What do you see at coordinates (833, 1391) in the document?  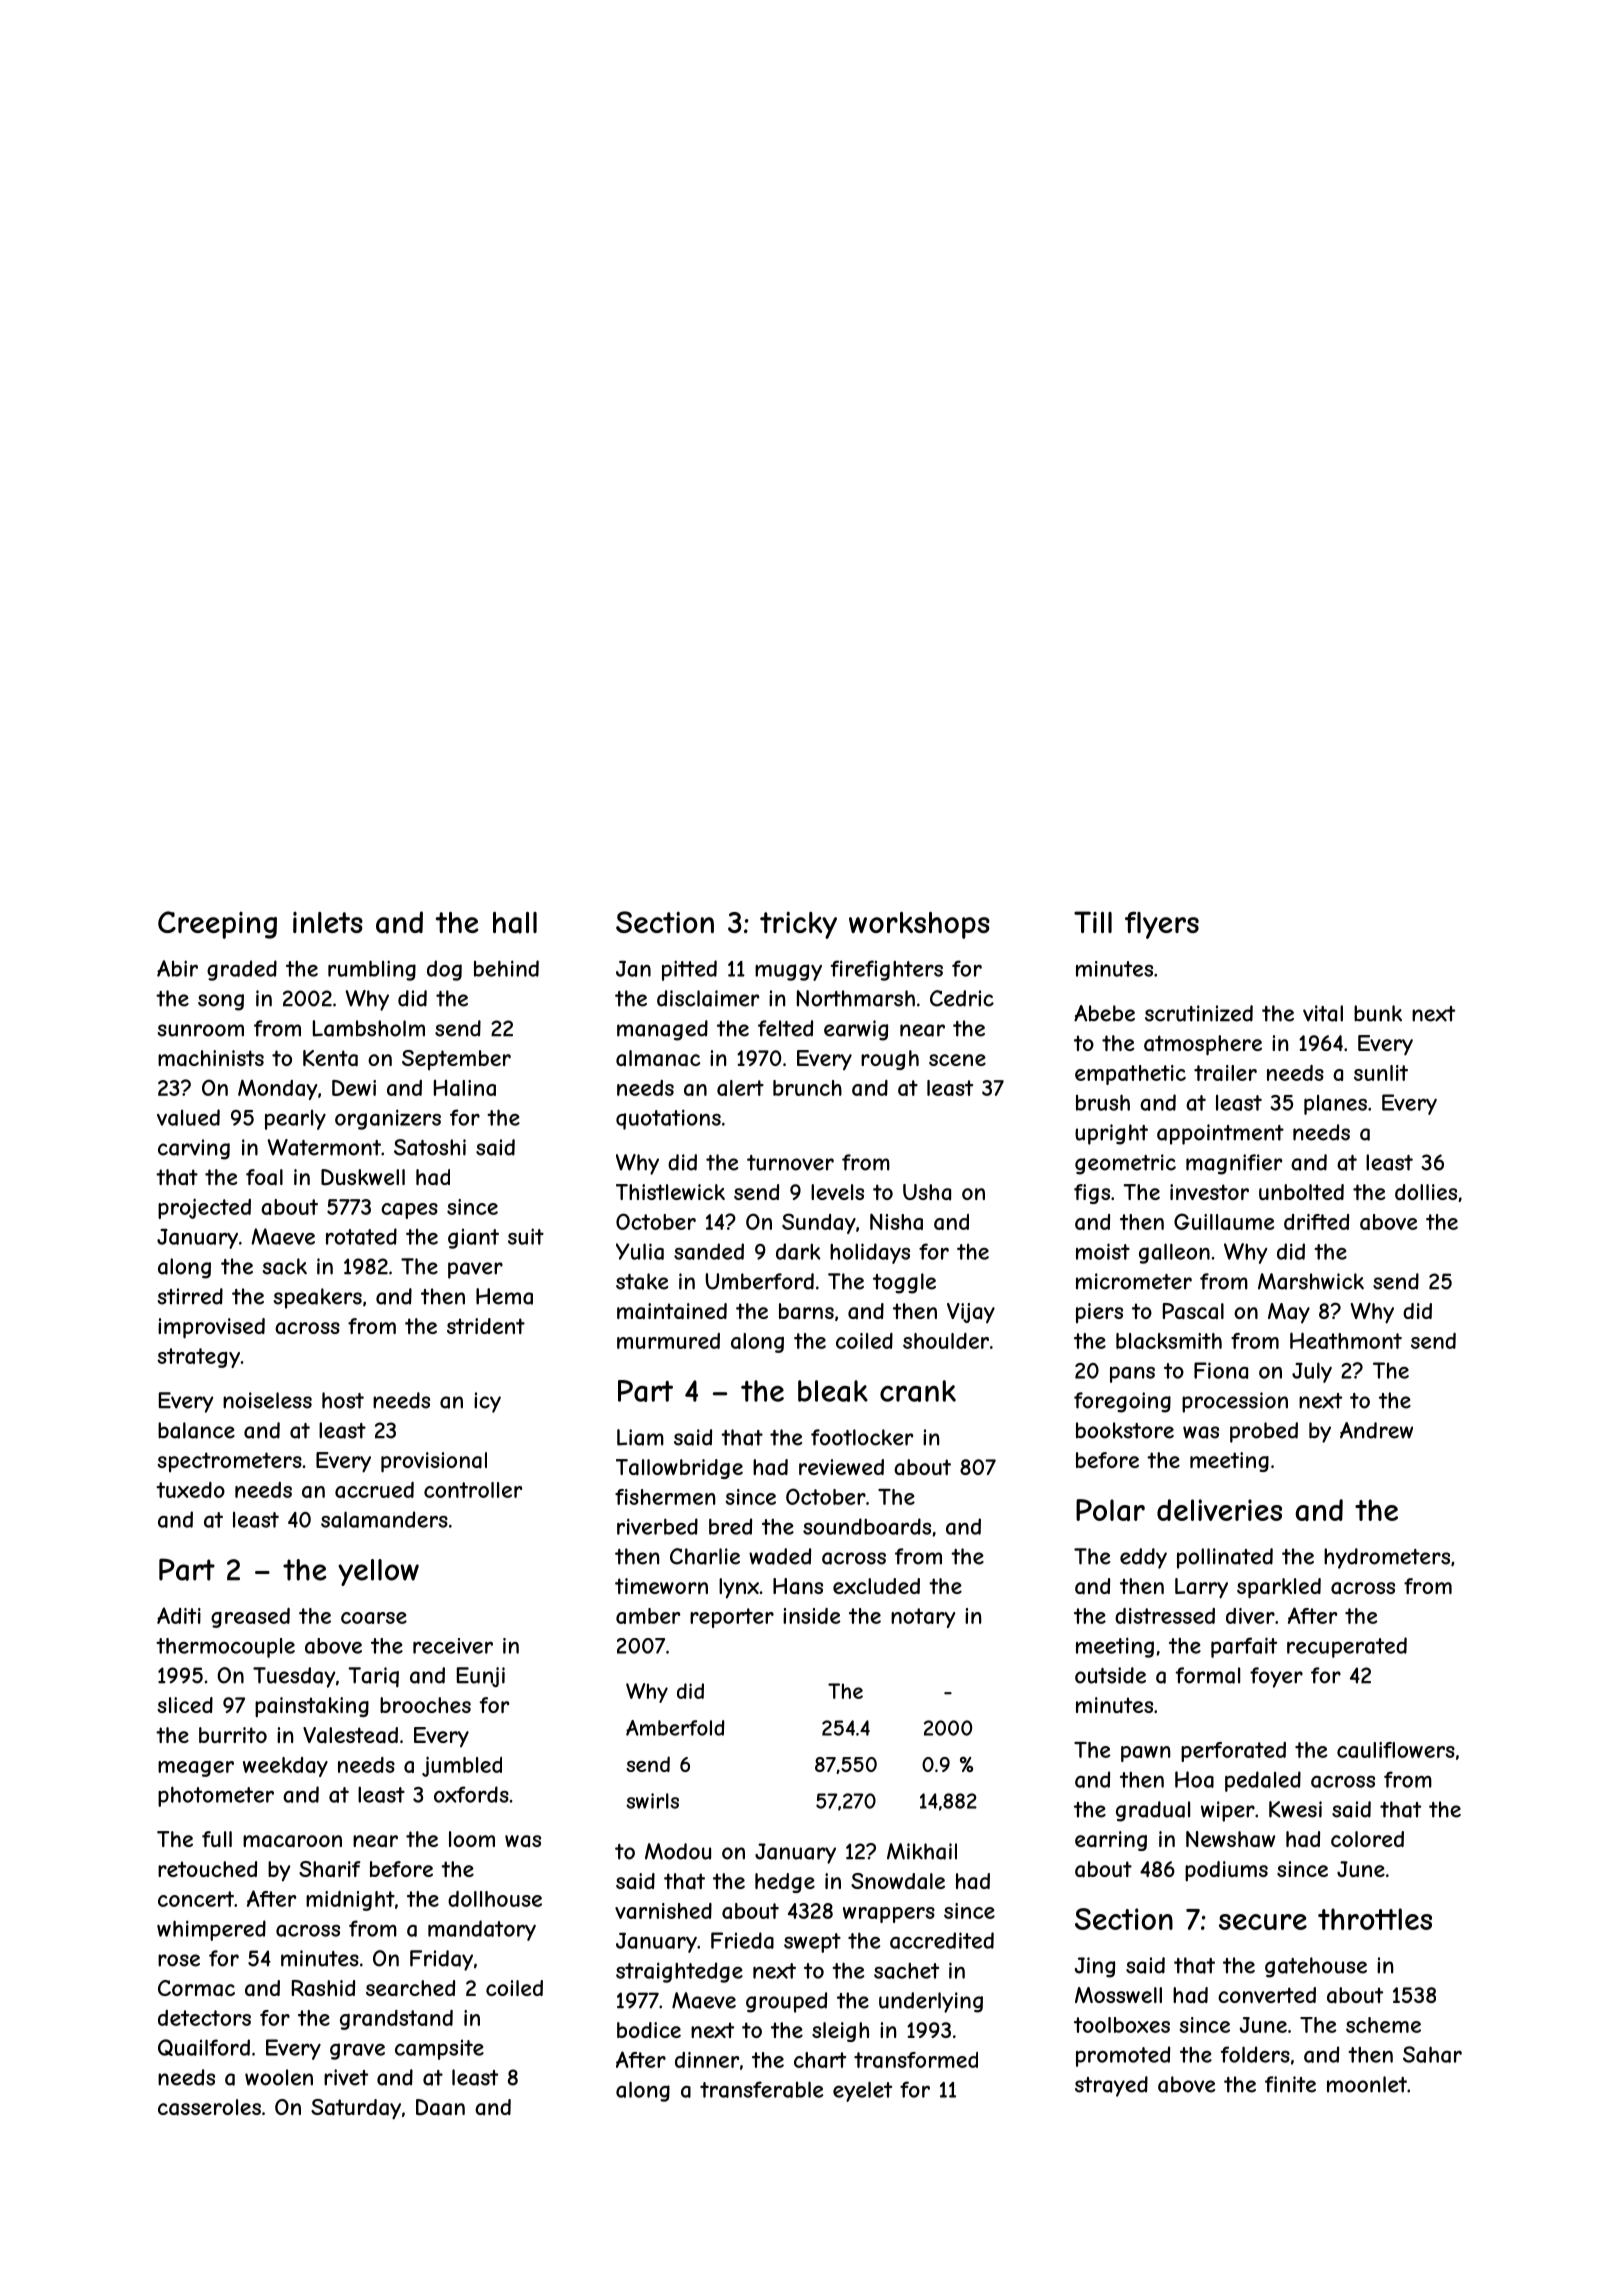 I see `bleak` at bounding box center [833, 1391].
